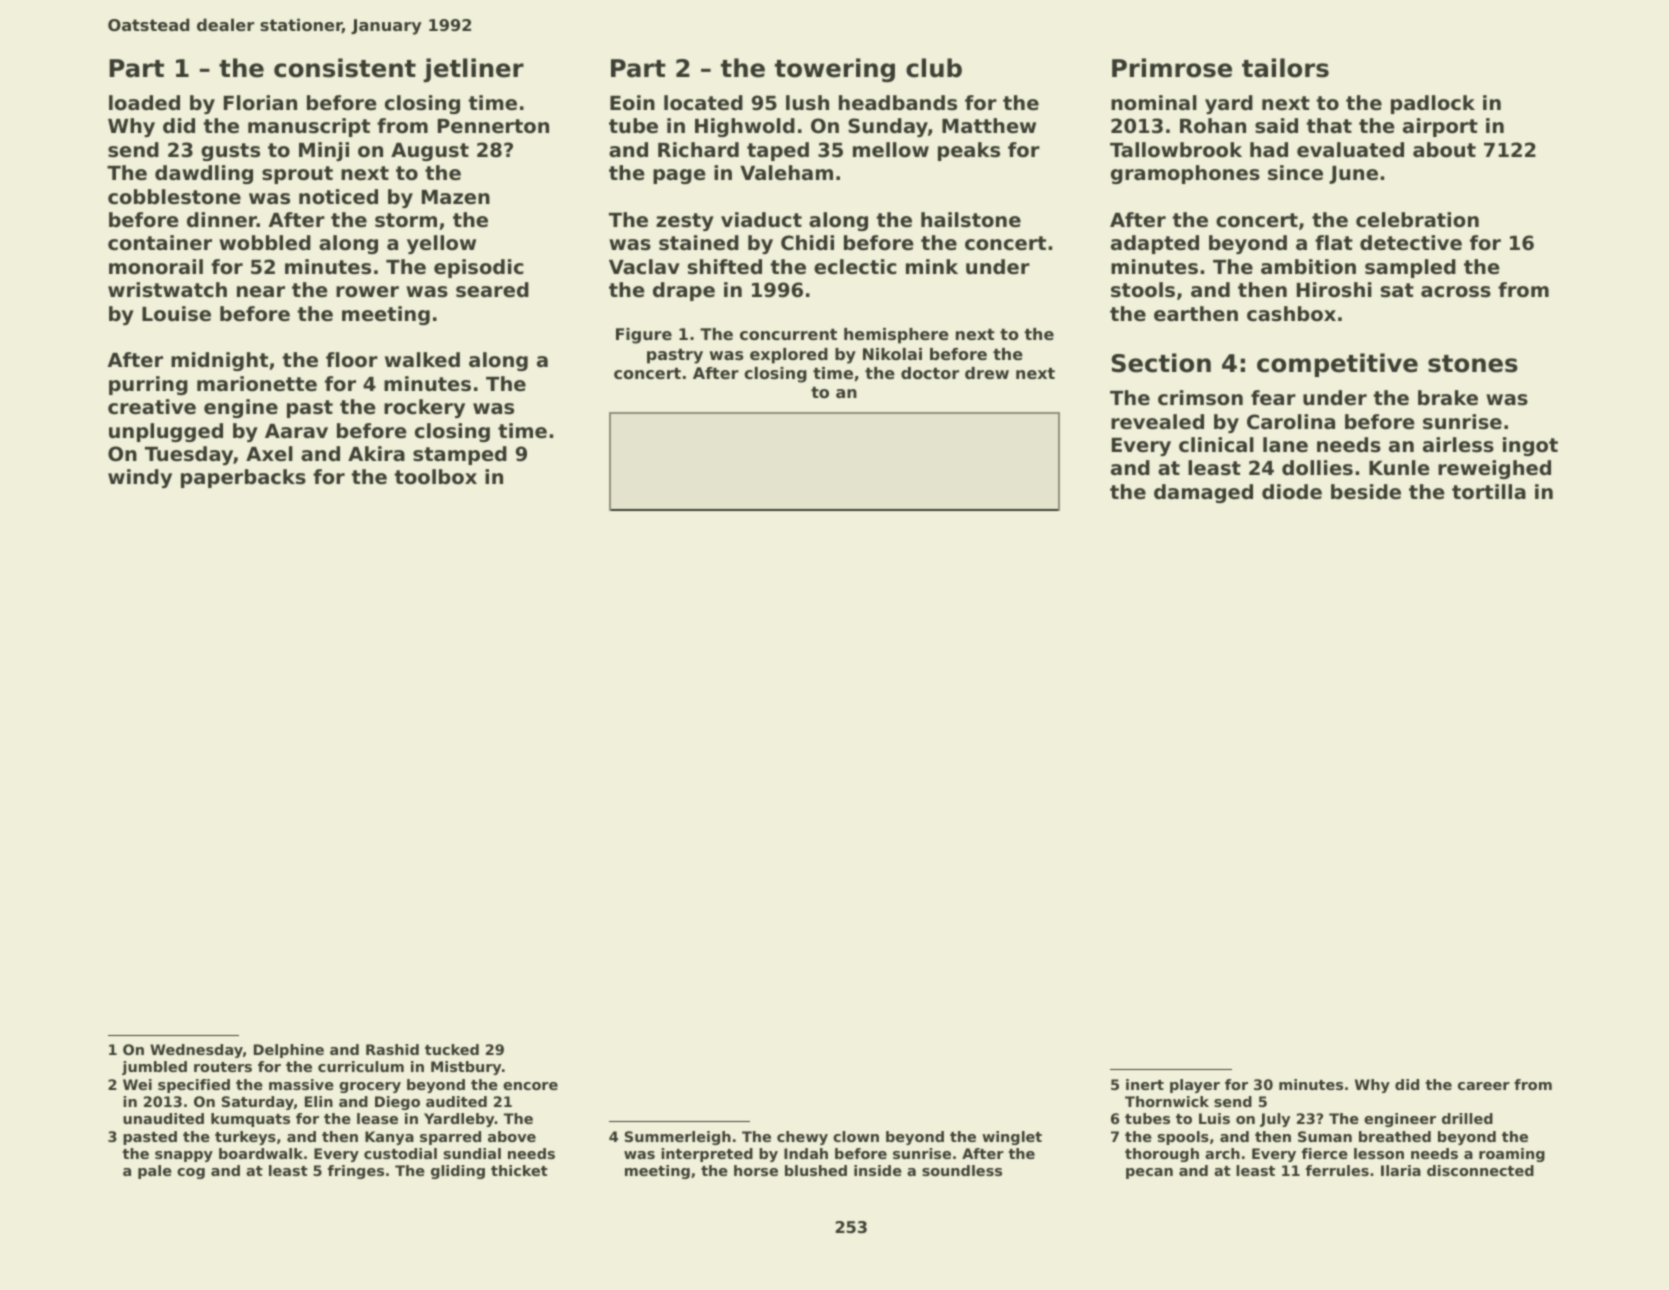 This image has height=1290, width=1669. I want to click on consistent, so click(345, 68).
